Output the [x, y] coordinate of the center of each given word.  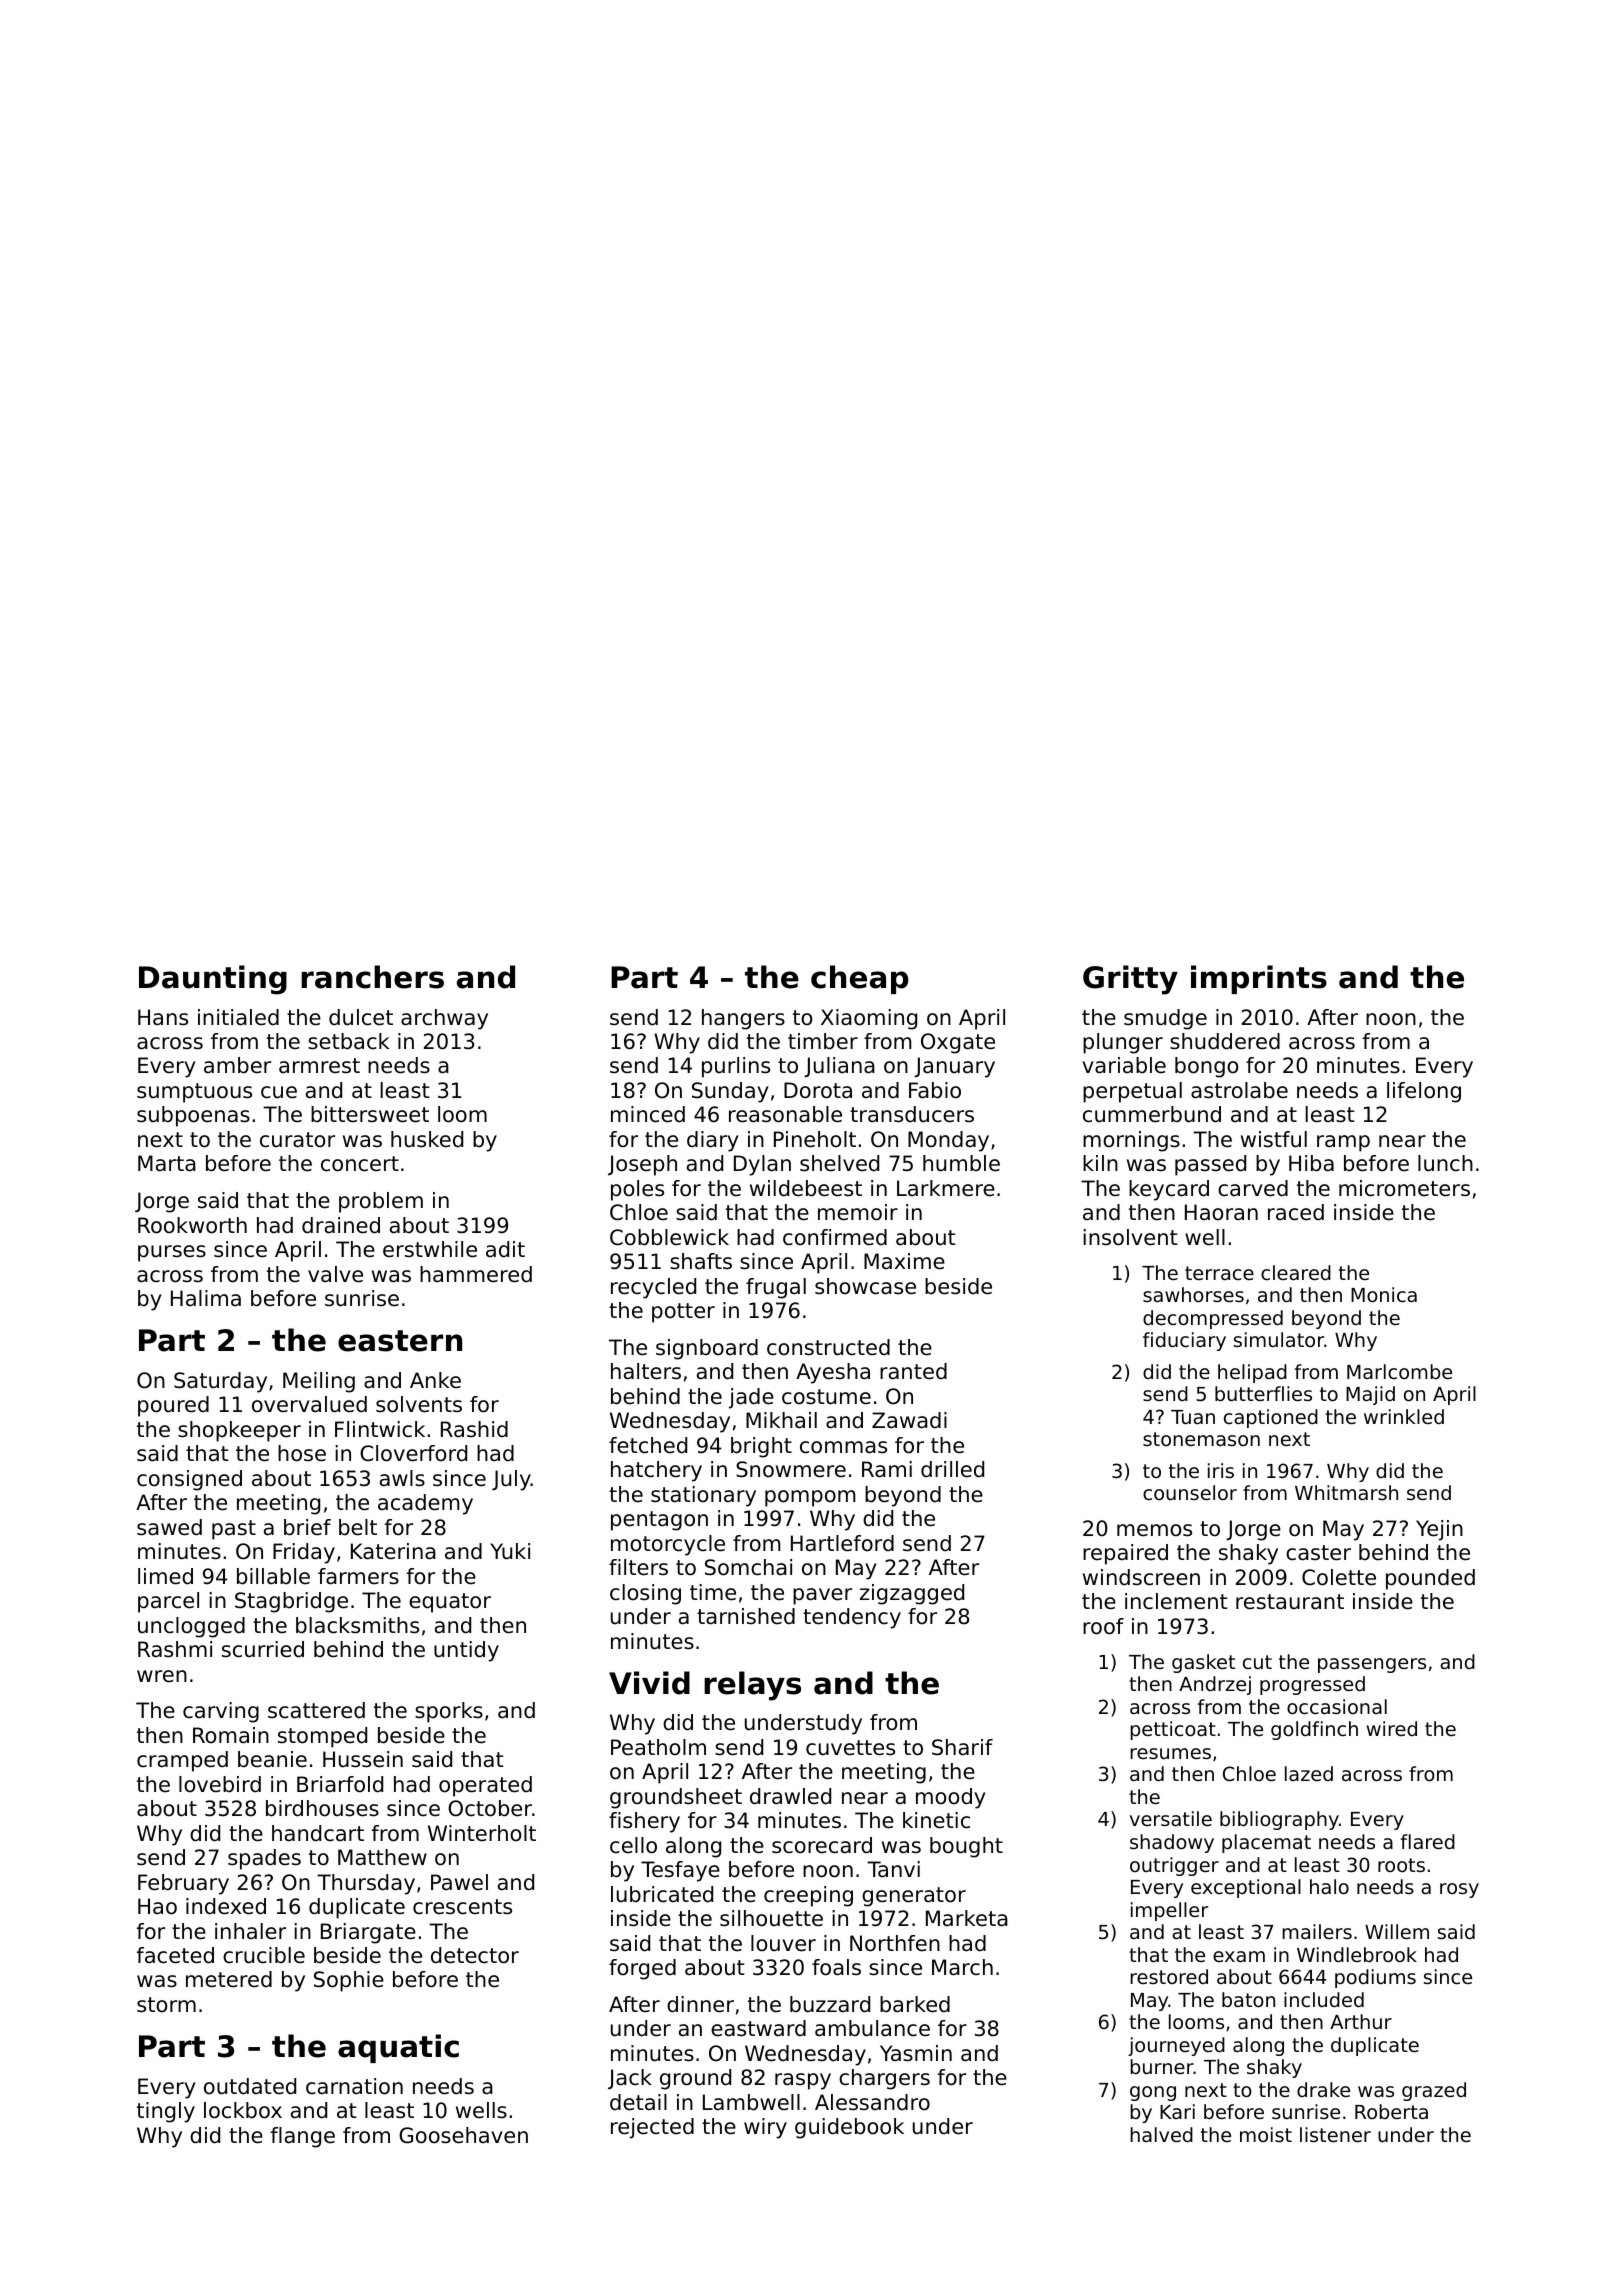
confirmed [835, 1237]
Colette [1339, 1577]
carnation [354, 2086]
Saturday [220, 1382]
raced [1296, 1212]
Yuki [510, 1551]
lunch [1445, 1163]
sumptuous [194, 1093]
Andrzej [1215, 1685]
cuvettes [850, 1748]
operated [485, 1786]
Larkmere [946, 1188]
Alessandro [872, 2102]
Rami [887, 1469]
